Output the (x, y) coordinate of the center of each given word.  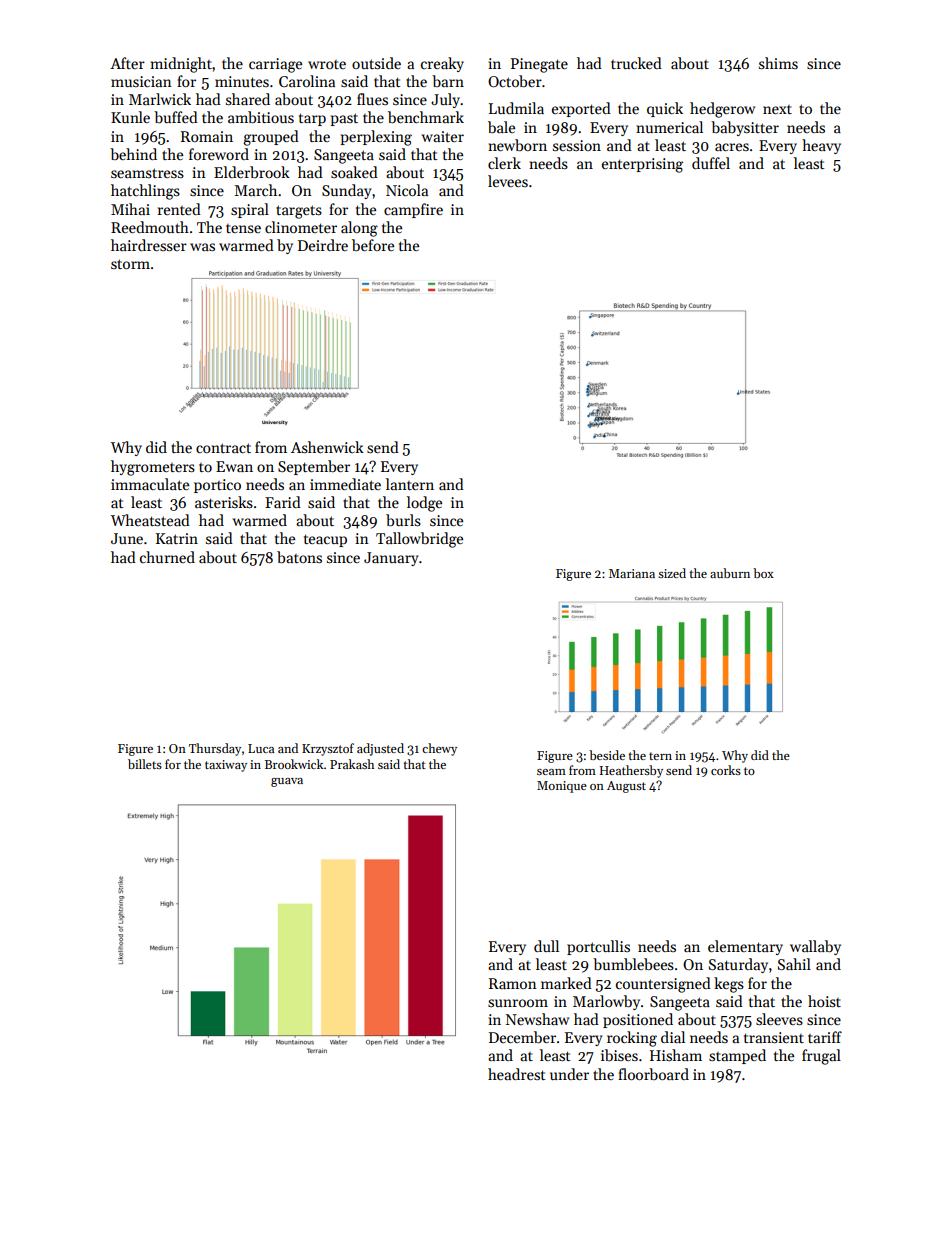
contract (223, 448)
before (373, 245)
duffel (711, 163)
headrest (517, 1074)
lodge (424, 504)
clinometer (301, 227)
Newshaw (537, 1019)
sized (672, 573)
